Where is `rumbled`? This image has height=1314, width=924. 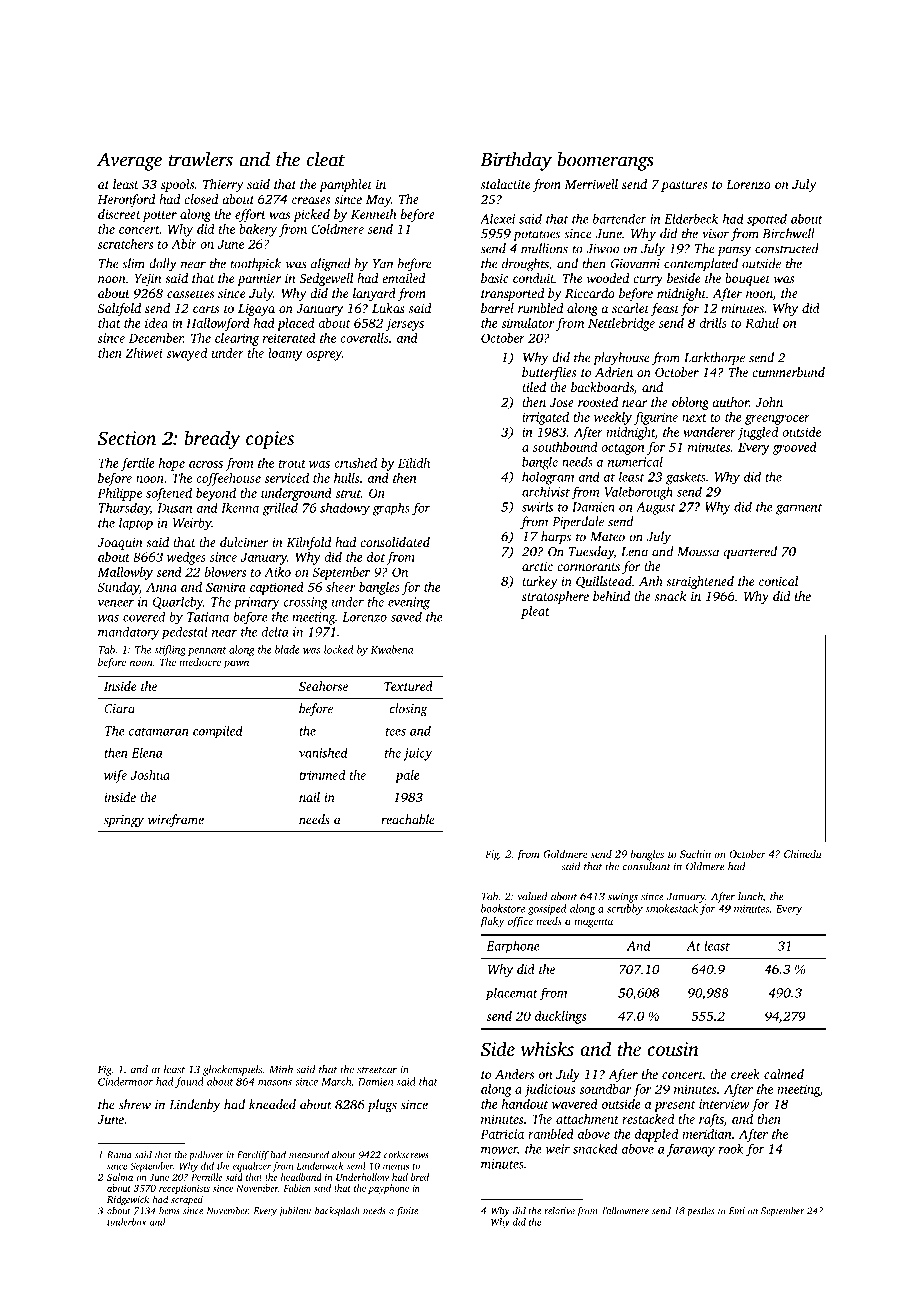 rumbled is located at coordinates (540, 308).
